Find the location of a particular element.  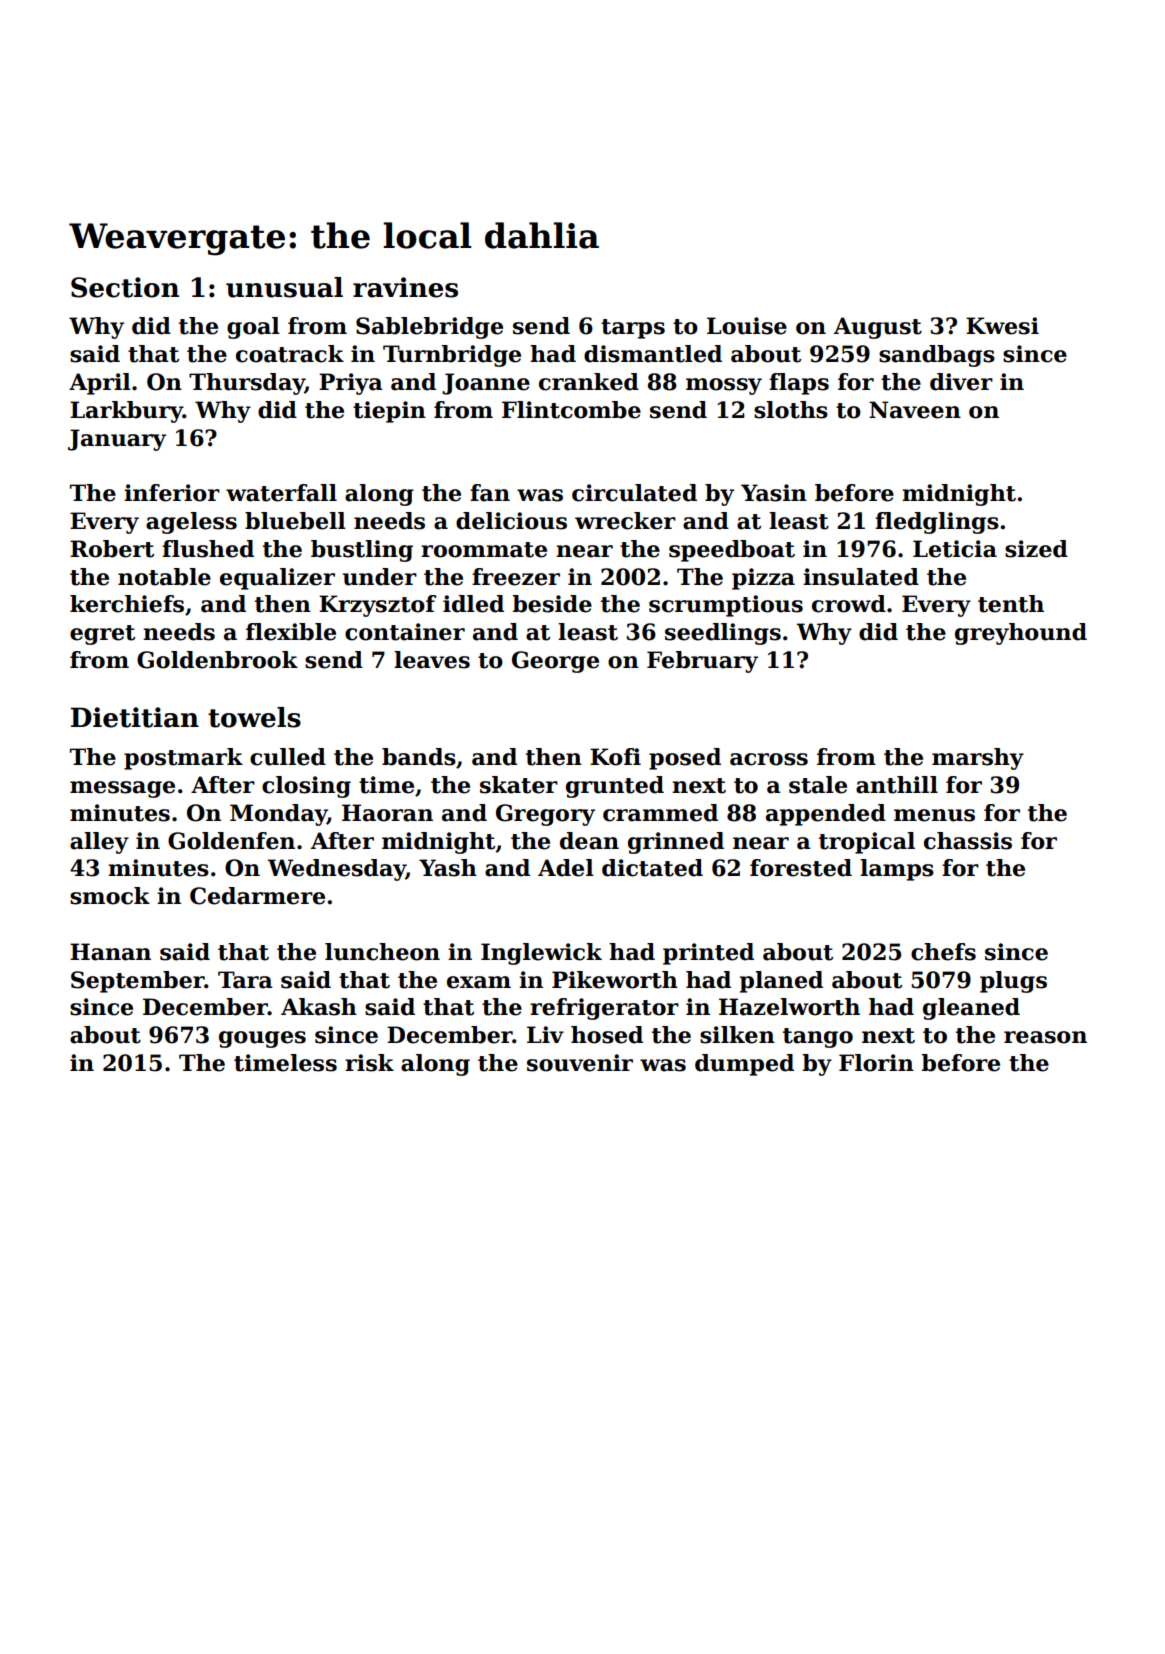

gouges is located at coordinates (262, 1039).
